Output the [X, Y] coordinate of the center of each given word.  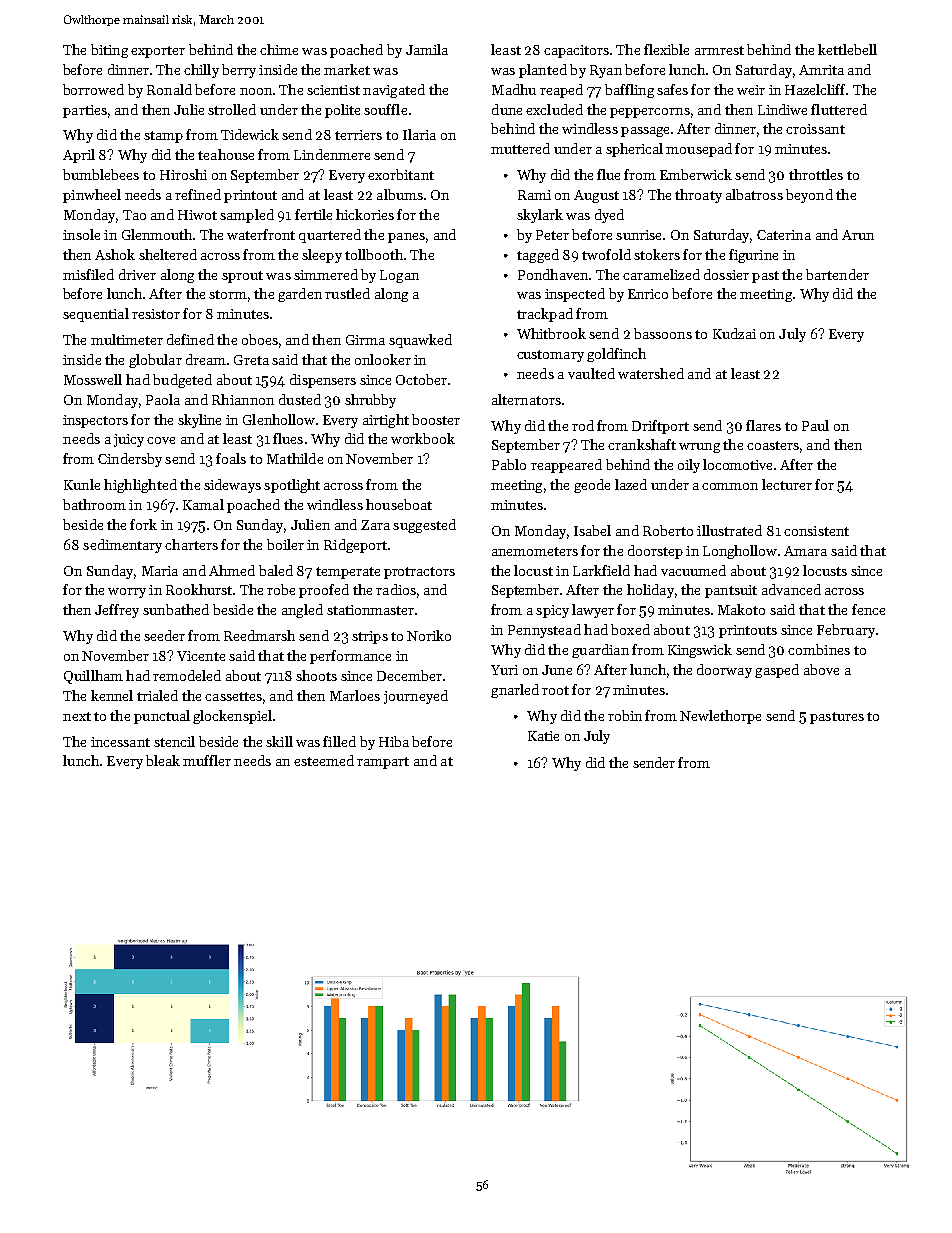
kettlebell [847, 49]
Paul [815, 425]
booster [436, 419]
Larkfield [601, 570]
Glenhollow [279, 419]
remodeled [187, 675]
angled [302, 611]
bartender [837, 274]
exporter [158, 52]
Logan [399, 276]
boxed [630, 629]
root [555, 690]
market [347, 69]
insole [81, 234]
